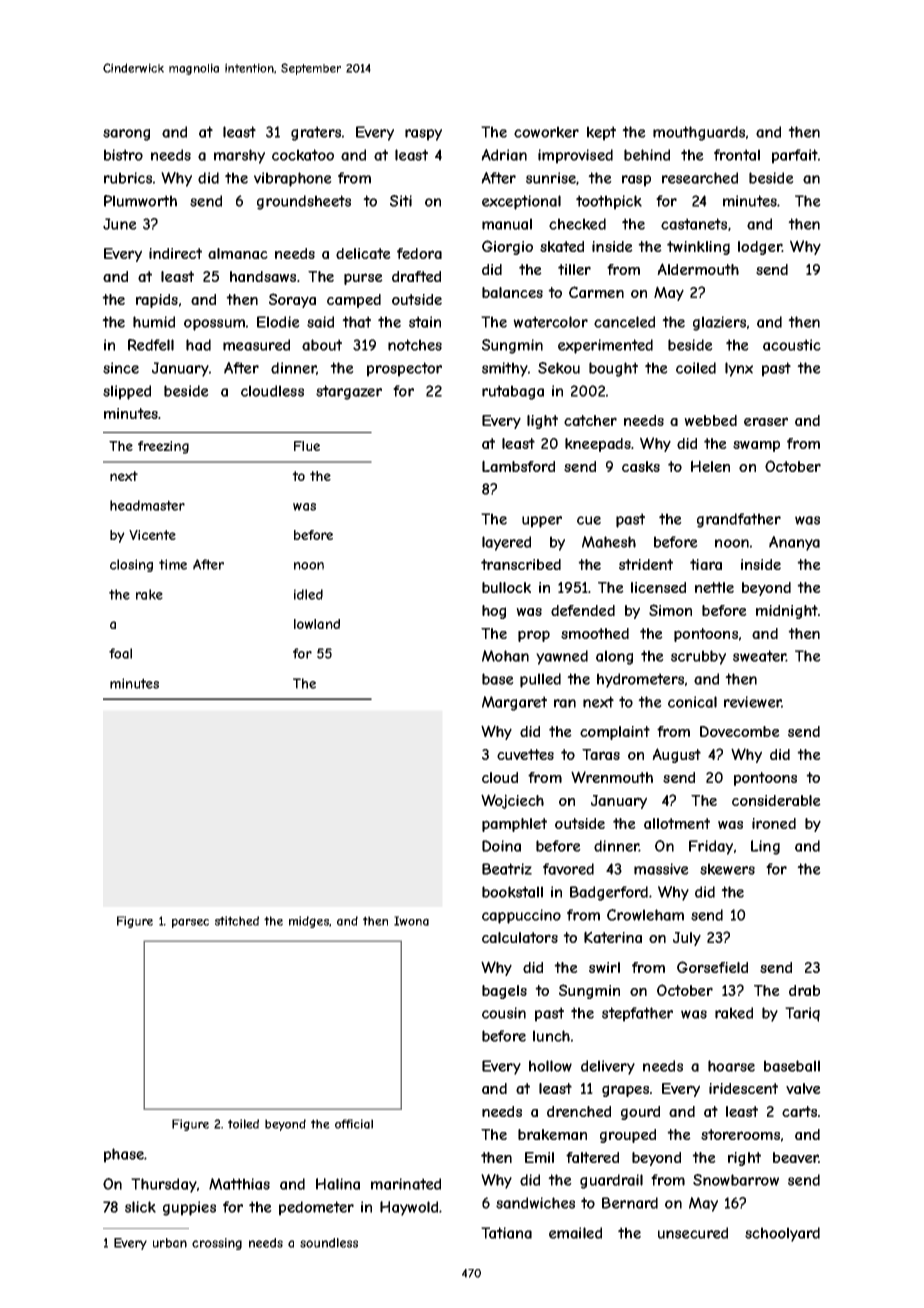 The width and height of the screenshot is (924, 1308). What do you see at coordinates (190, 923) in the screenshot?
I see `parsec` at bounding box center [190, 923].
